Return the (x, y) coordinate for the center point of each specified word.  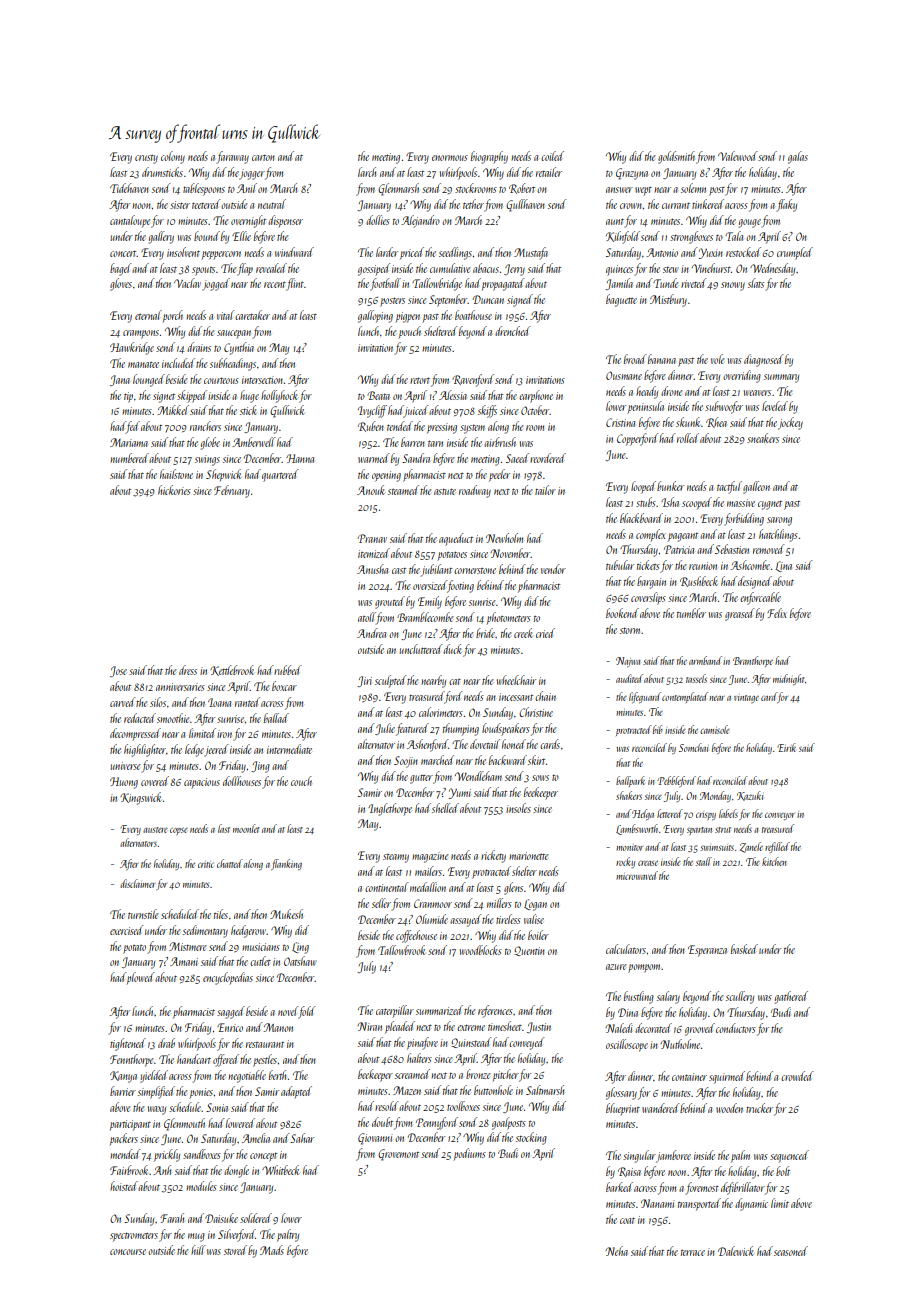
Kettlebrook (232, 670)
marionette (528, 856)
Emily (430, 602)
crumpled (795, 253)
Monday (715, 796)
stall (704, 861)
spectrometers (134, 1237)
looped (643, 487)
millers (499, 903)
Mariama (129, 442)
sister (180, 205)
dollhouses (242, 781)
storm (631, 631)
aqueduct (456, 539)
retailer (549, 172)
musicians (261, 947)
